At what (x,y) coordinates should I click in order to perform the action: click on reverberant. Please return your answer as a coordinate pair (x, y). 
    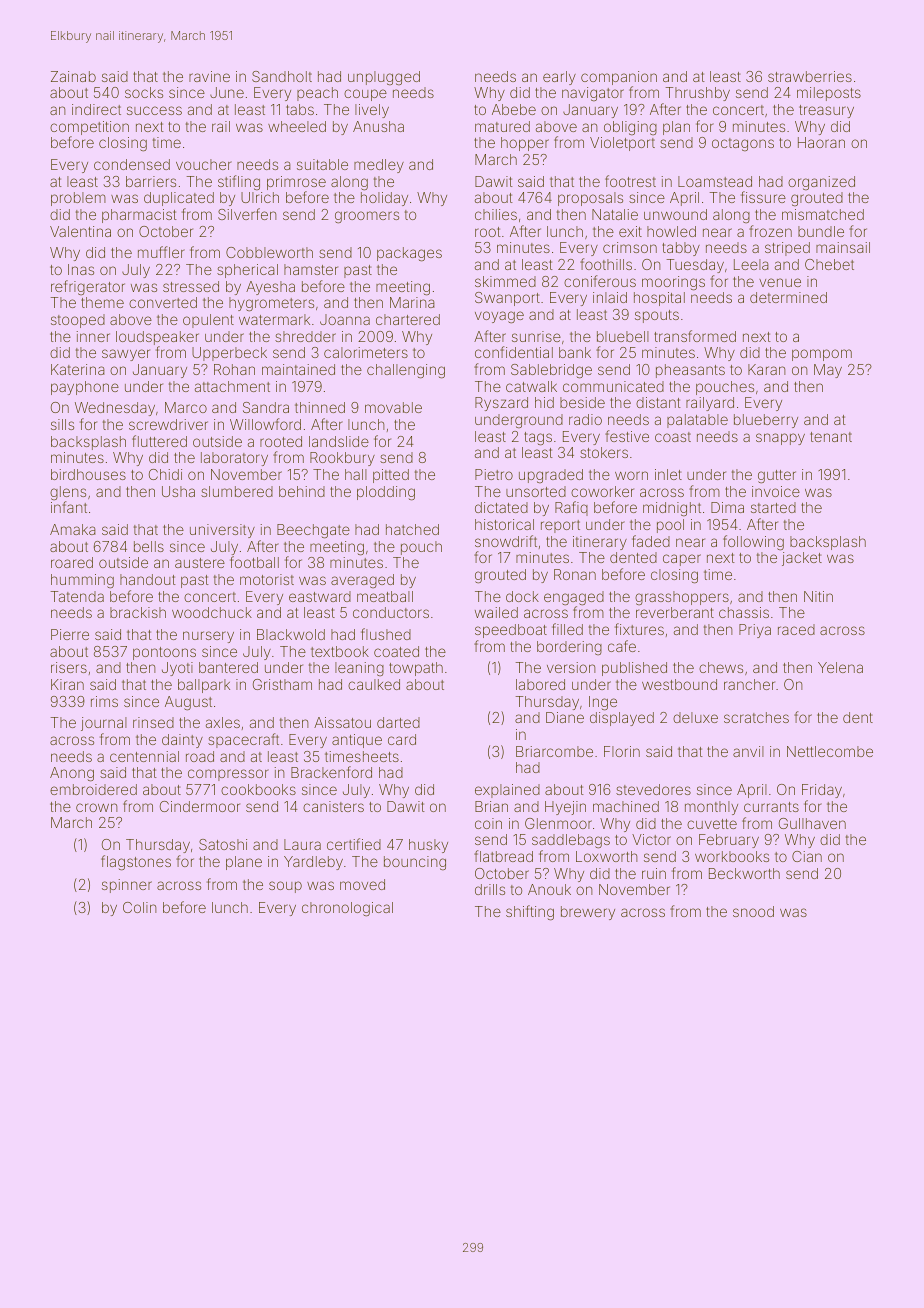
    Looking at the image, I should click on (675, 612).
